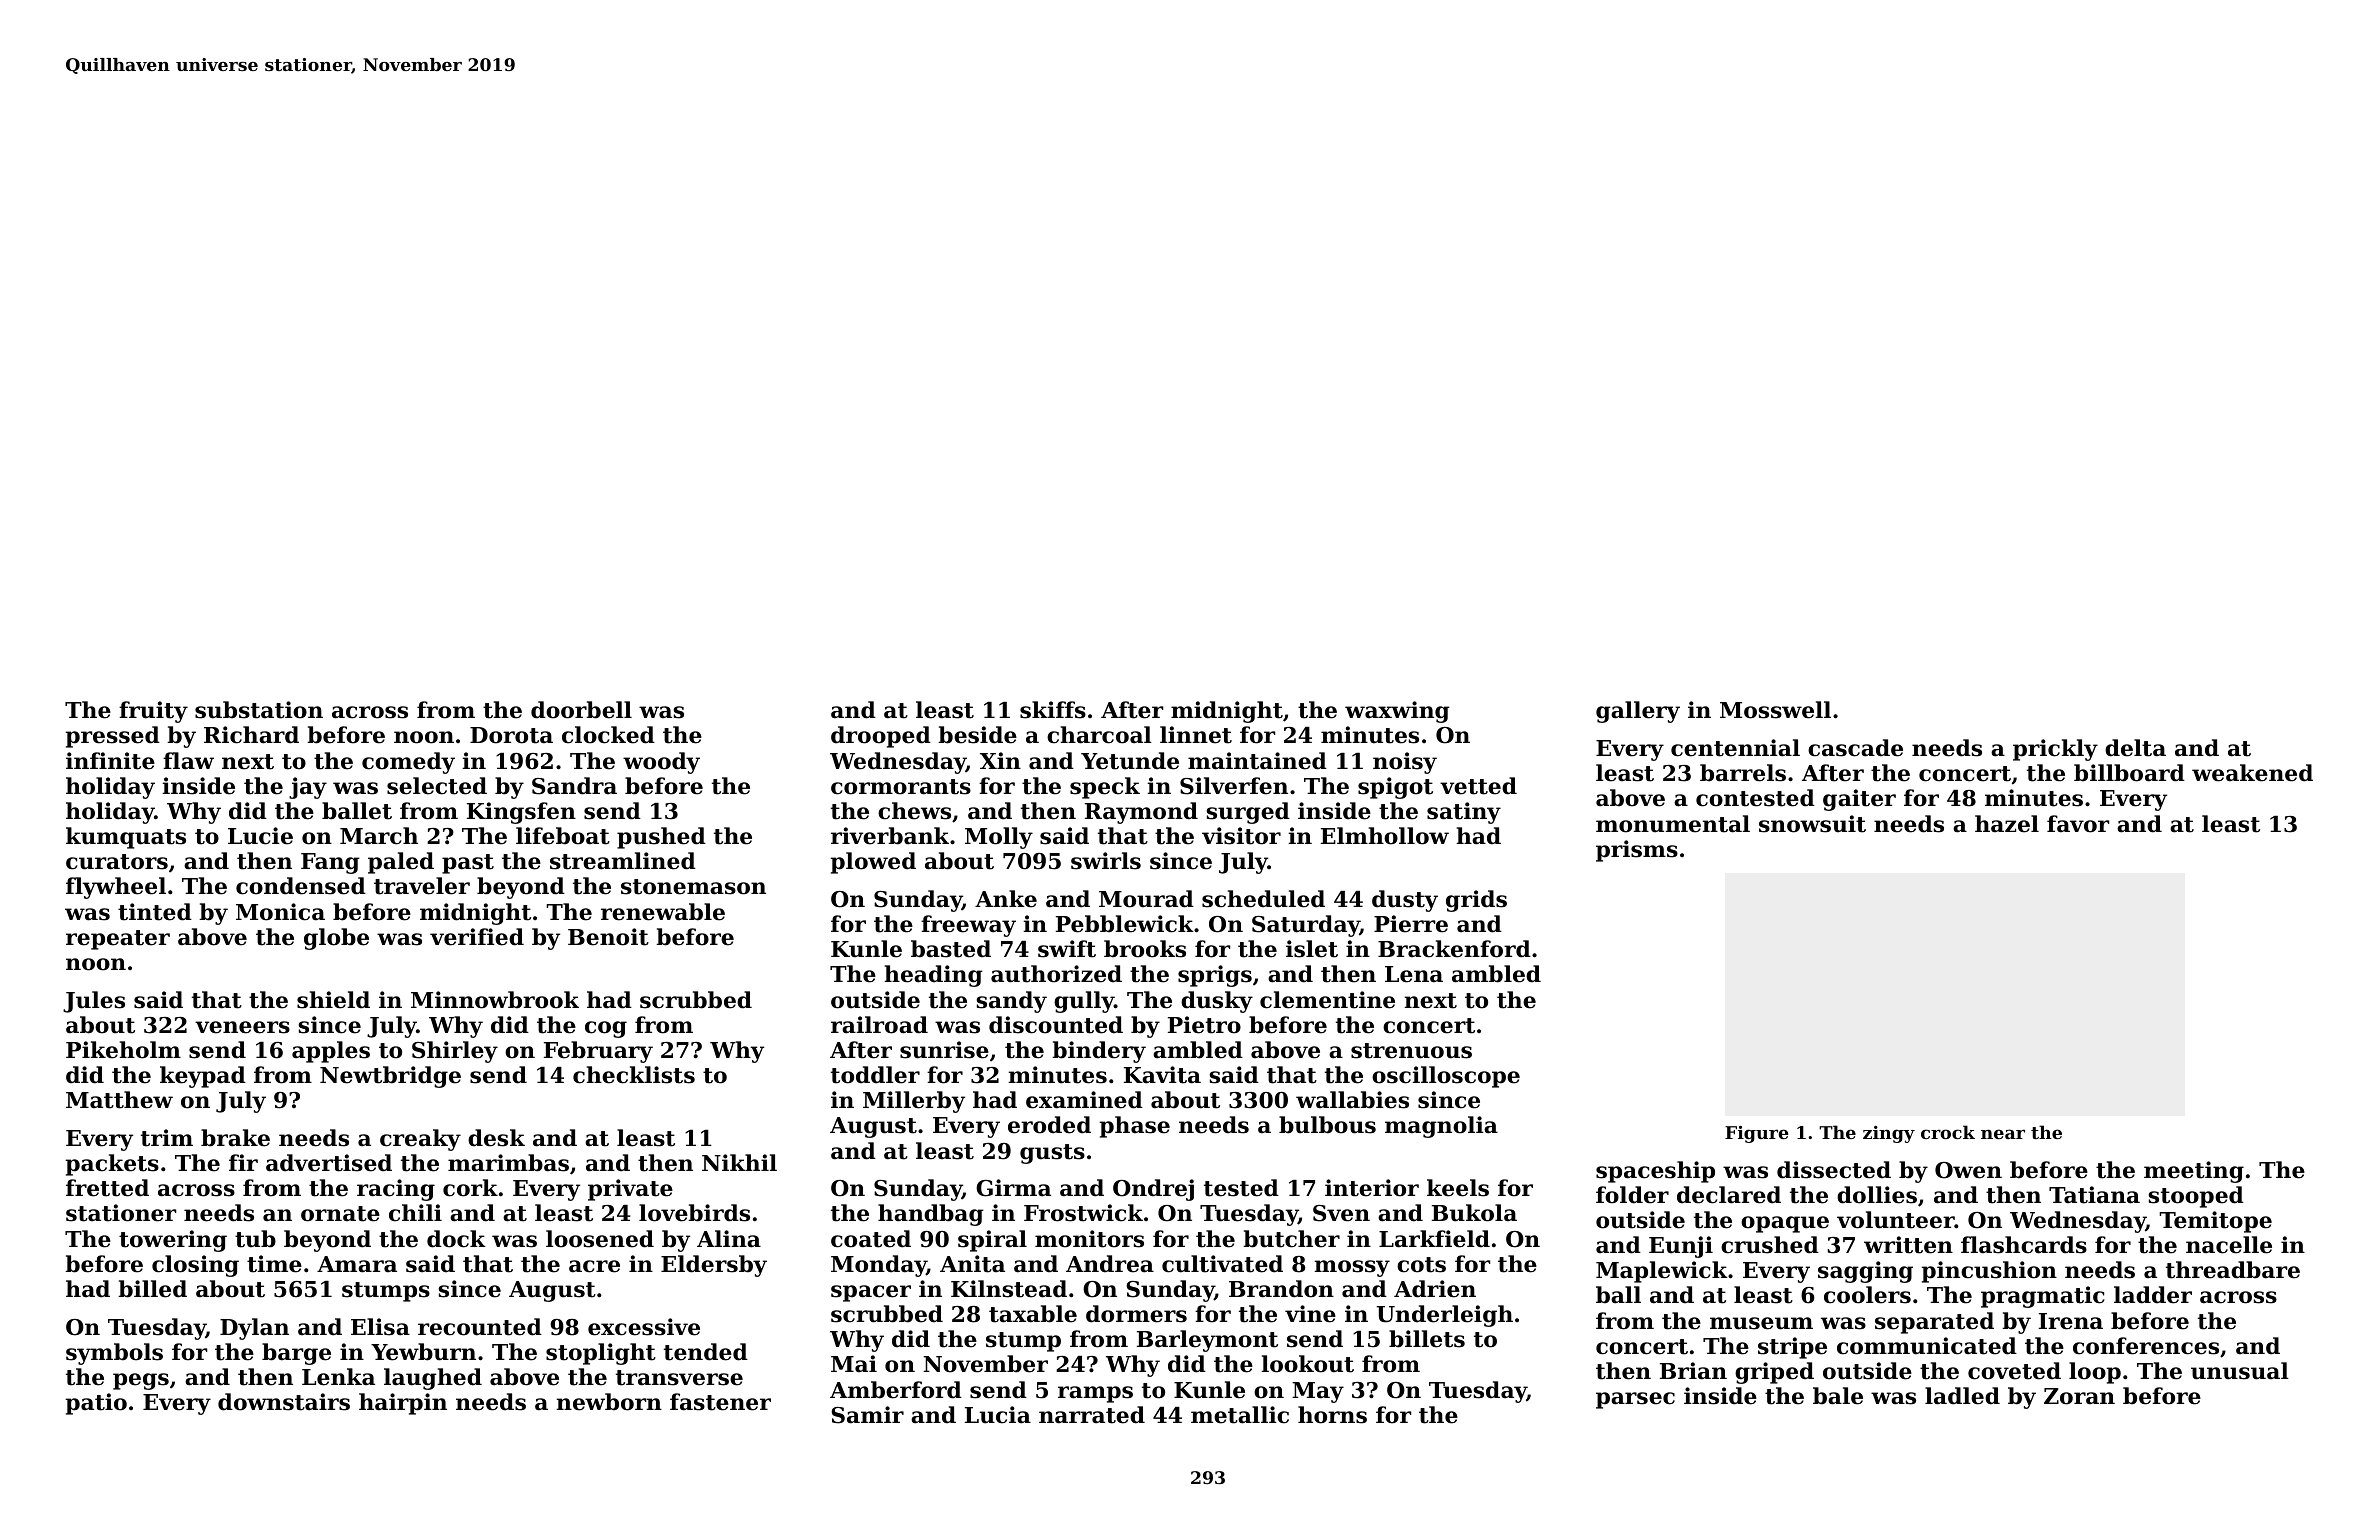  Describe the element at coordinates (594, 1266) in the page. I see `acre` at that location.
